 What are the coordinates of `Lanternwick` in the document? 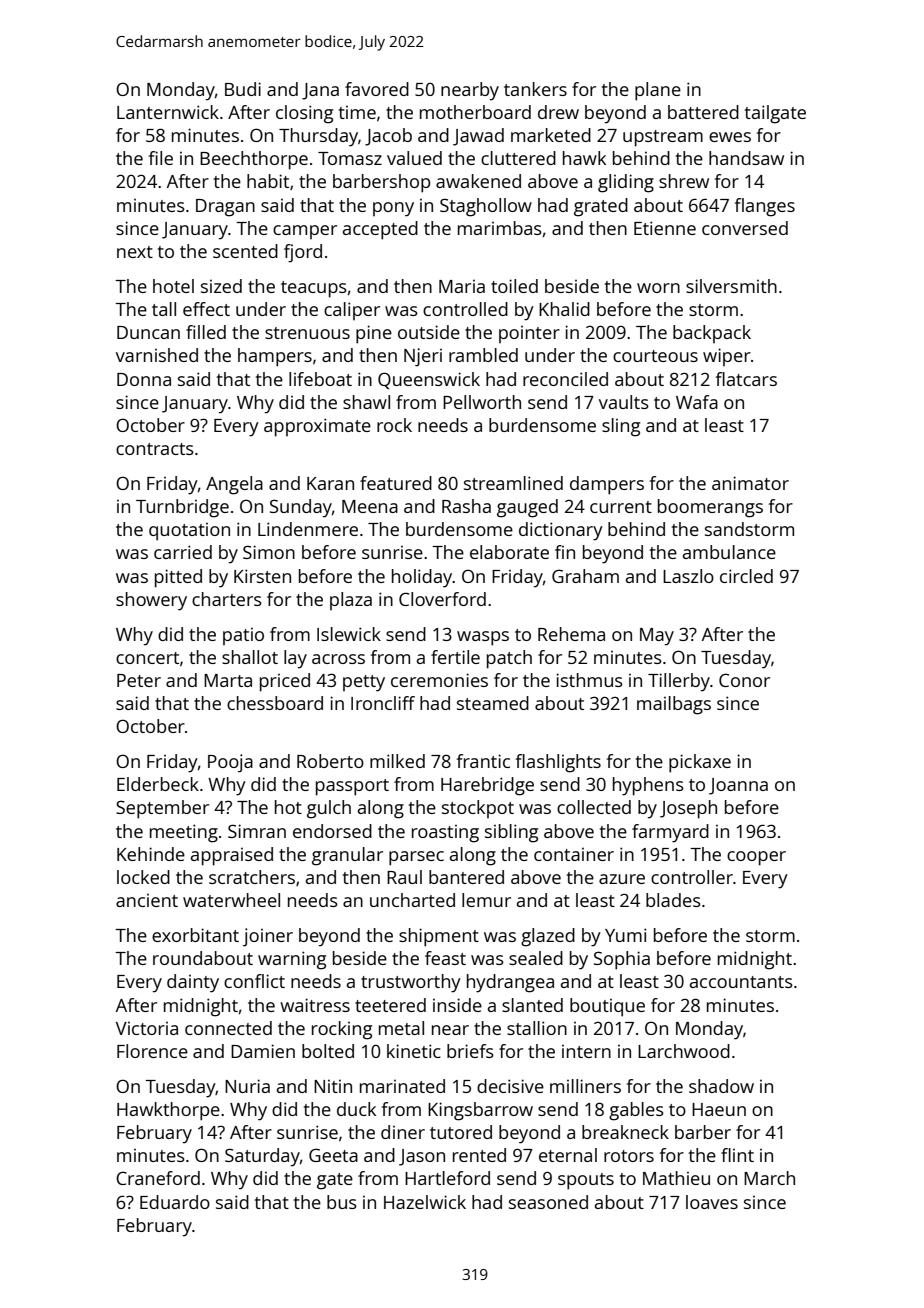 It's located at (168, 112).
